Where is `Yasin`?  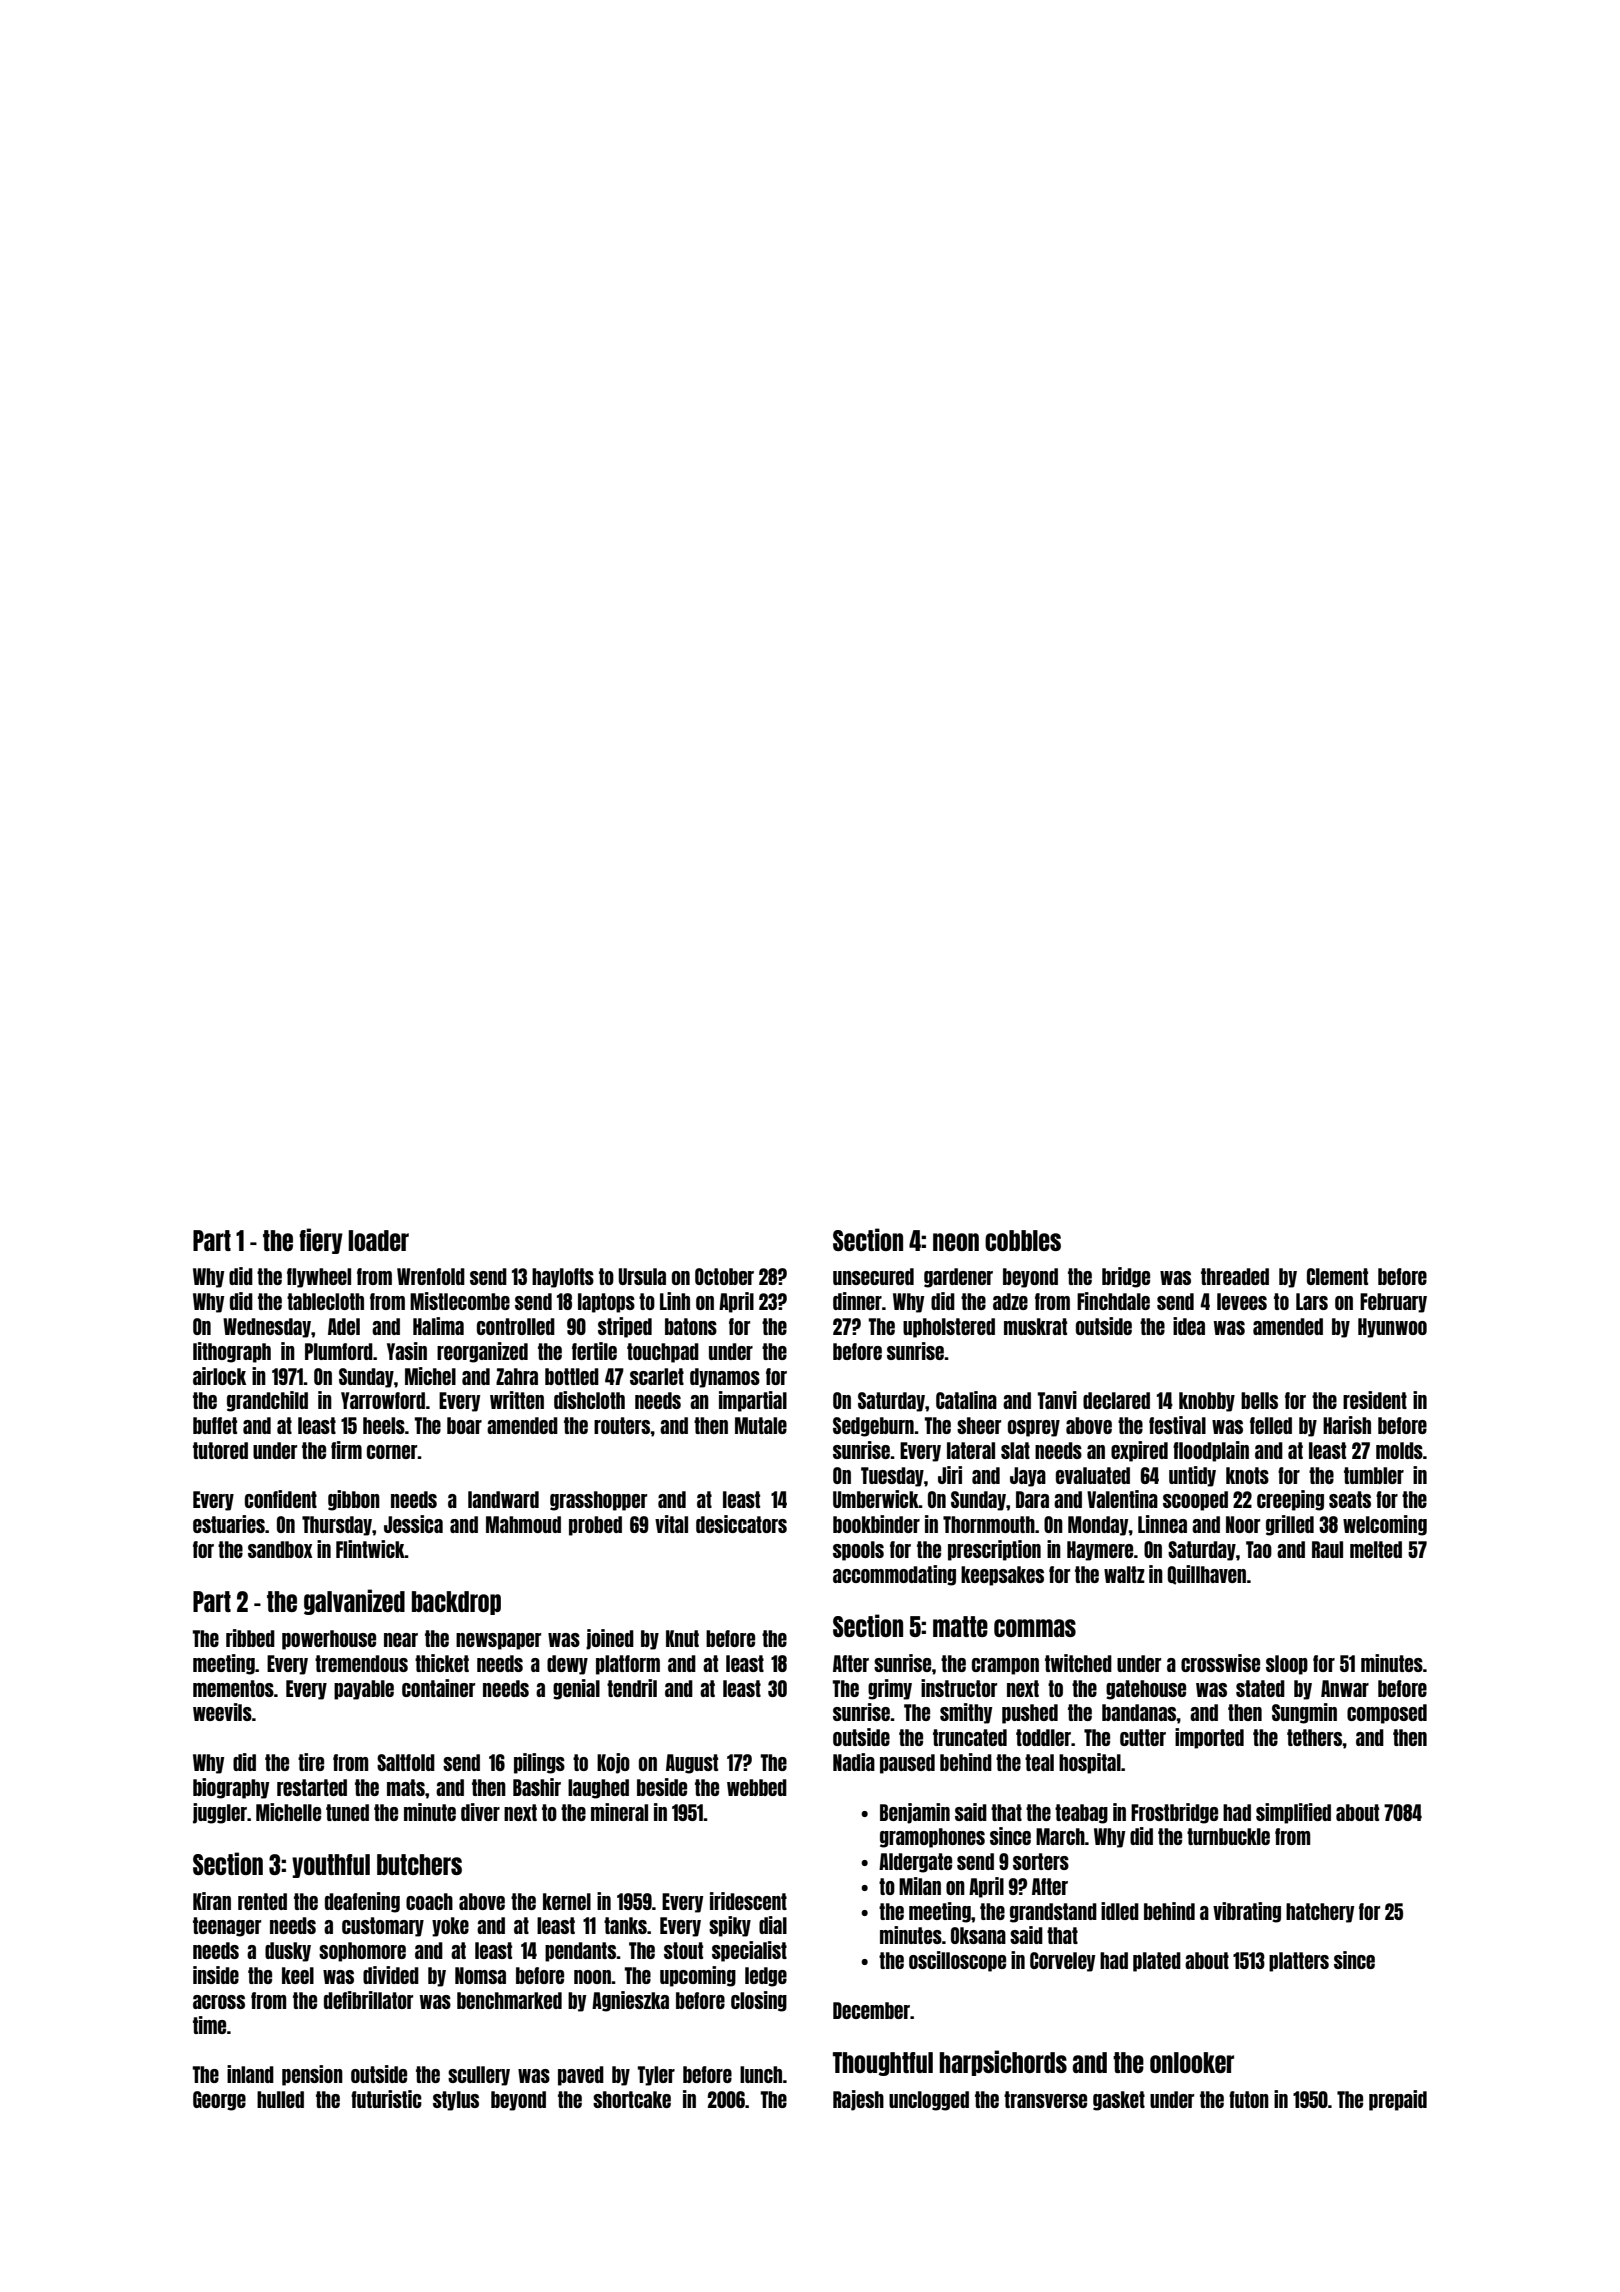 Yasin is located at coordinates (407, 1351).
